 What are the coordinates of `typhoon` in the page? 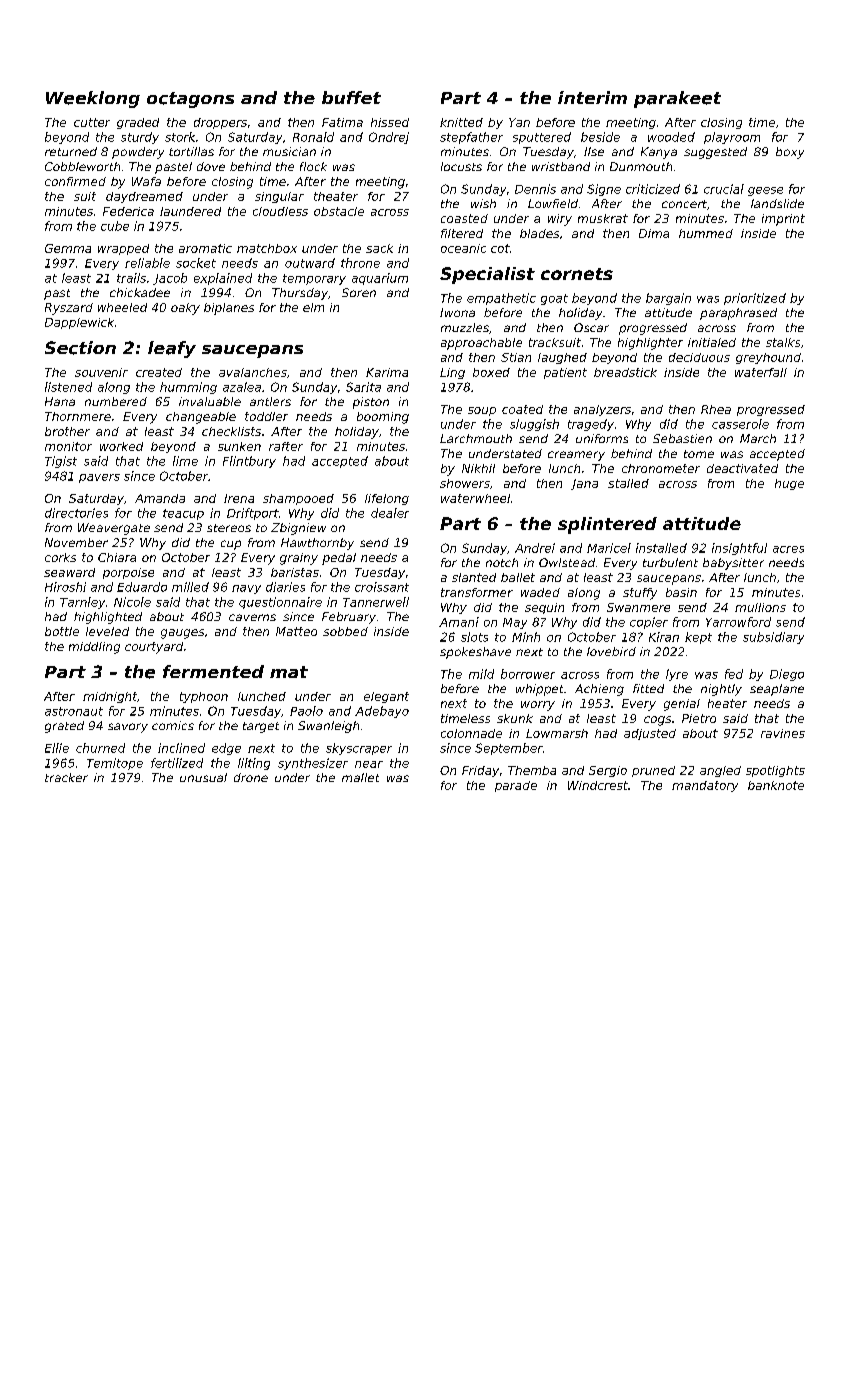 It's located at (204, 697).
